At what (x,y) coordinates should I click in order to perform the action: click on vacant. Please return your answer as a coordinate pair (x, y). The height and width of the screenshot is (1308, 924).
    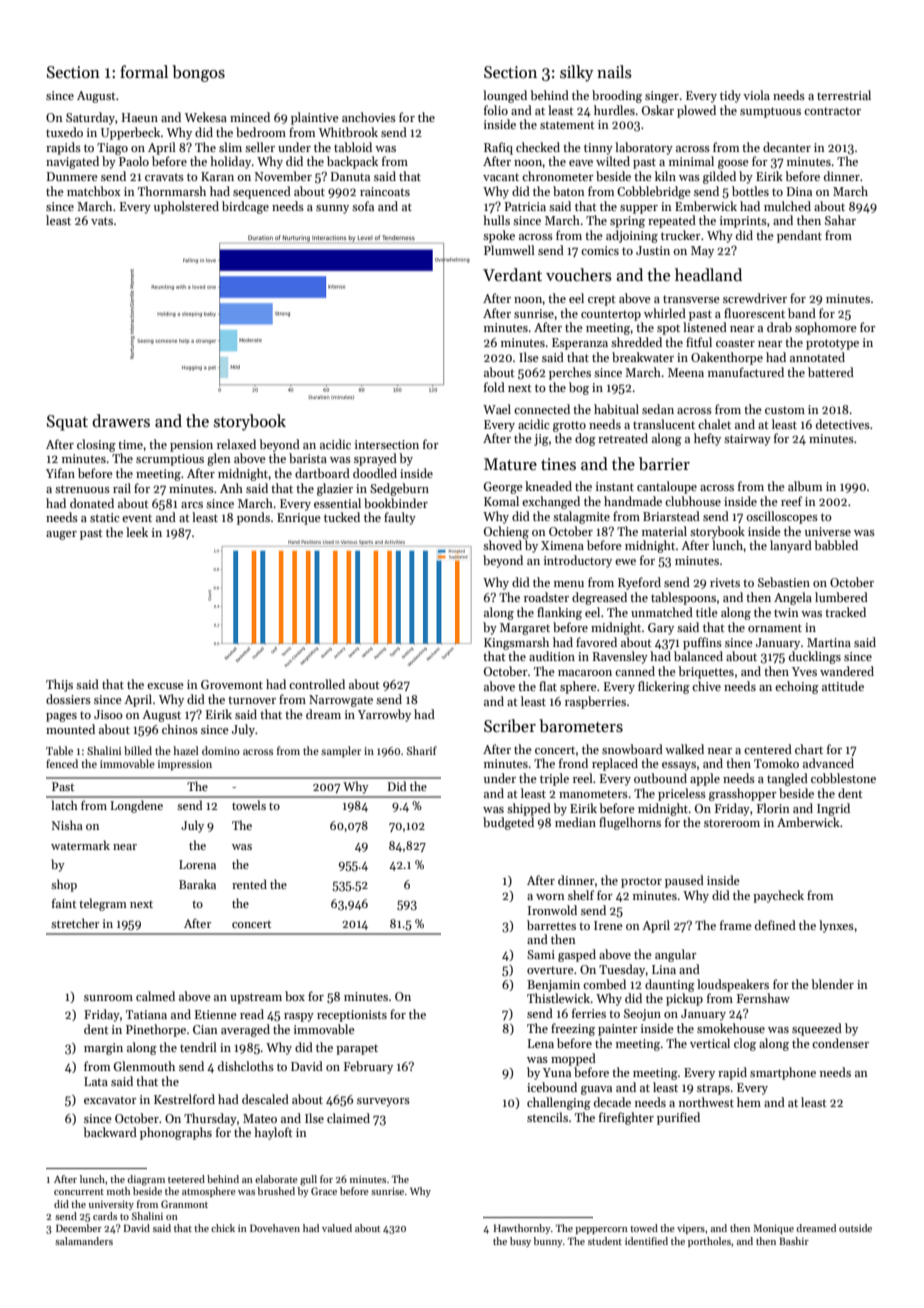
    Looking at the image, I should click on (501, 177).
